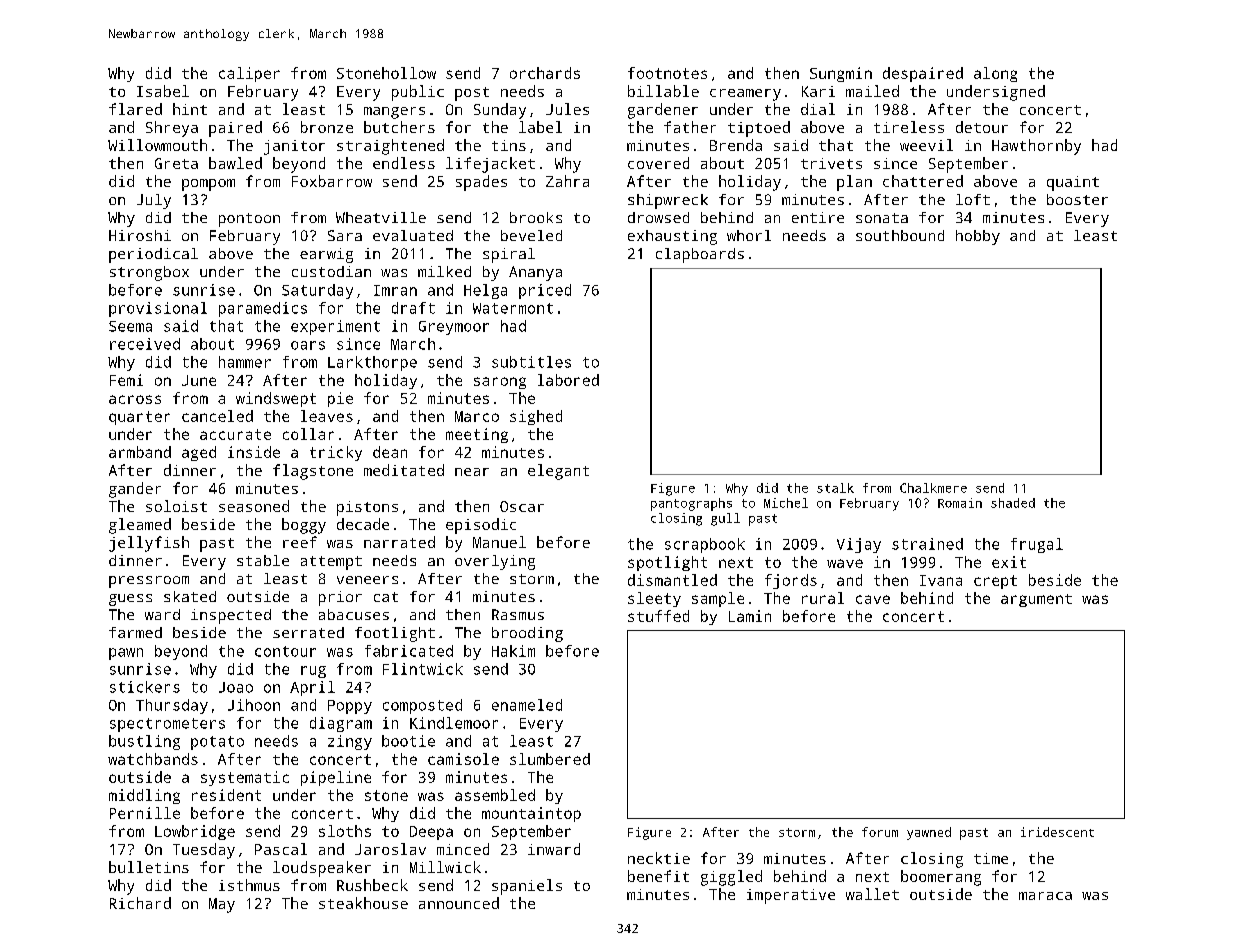  What do you see at coordinates (835, 488) in the screenshot?
I see `stalk` at bounding box center [835, 488].
